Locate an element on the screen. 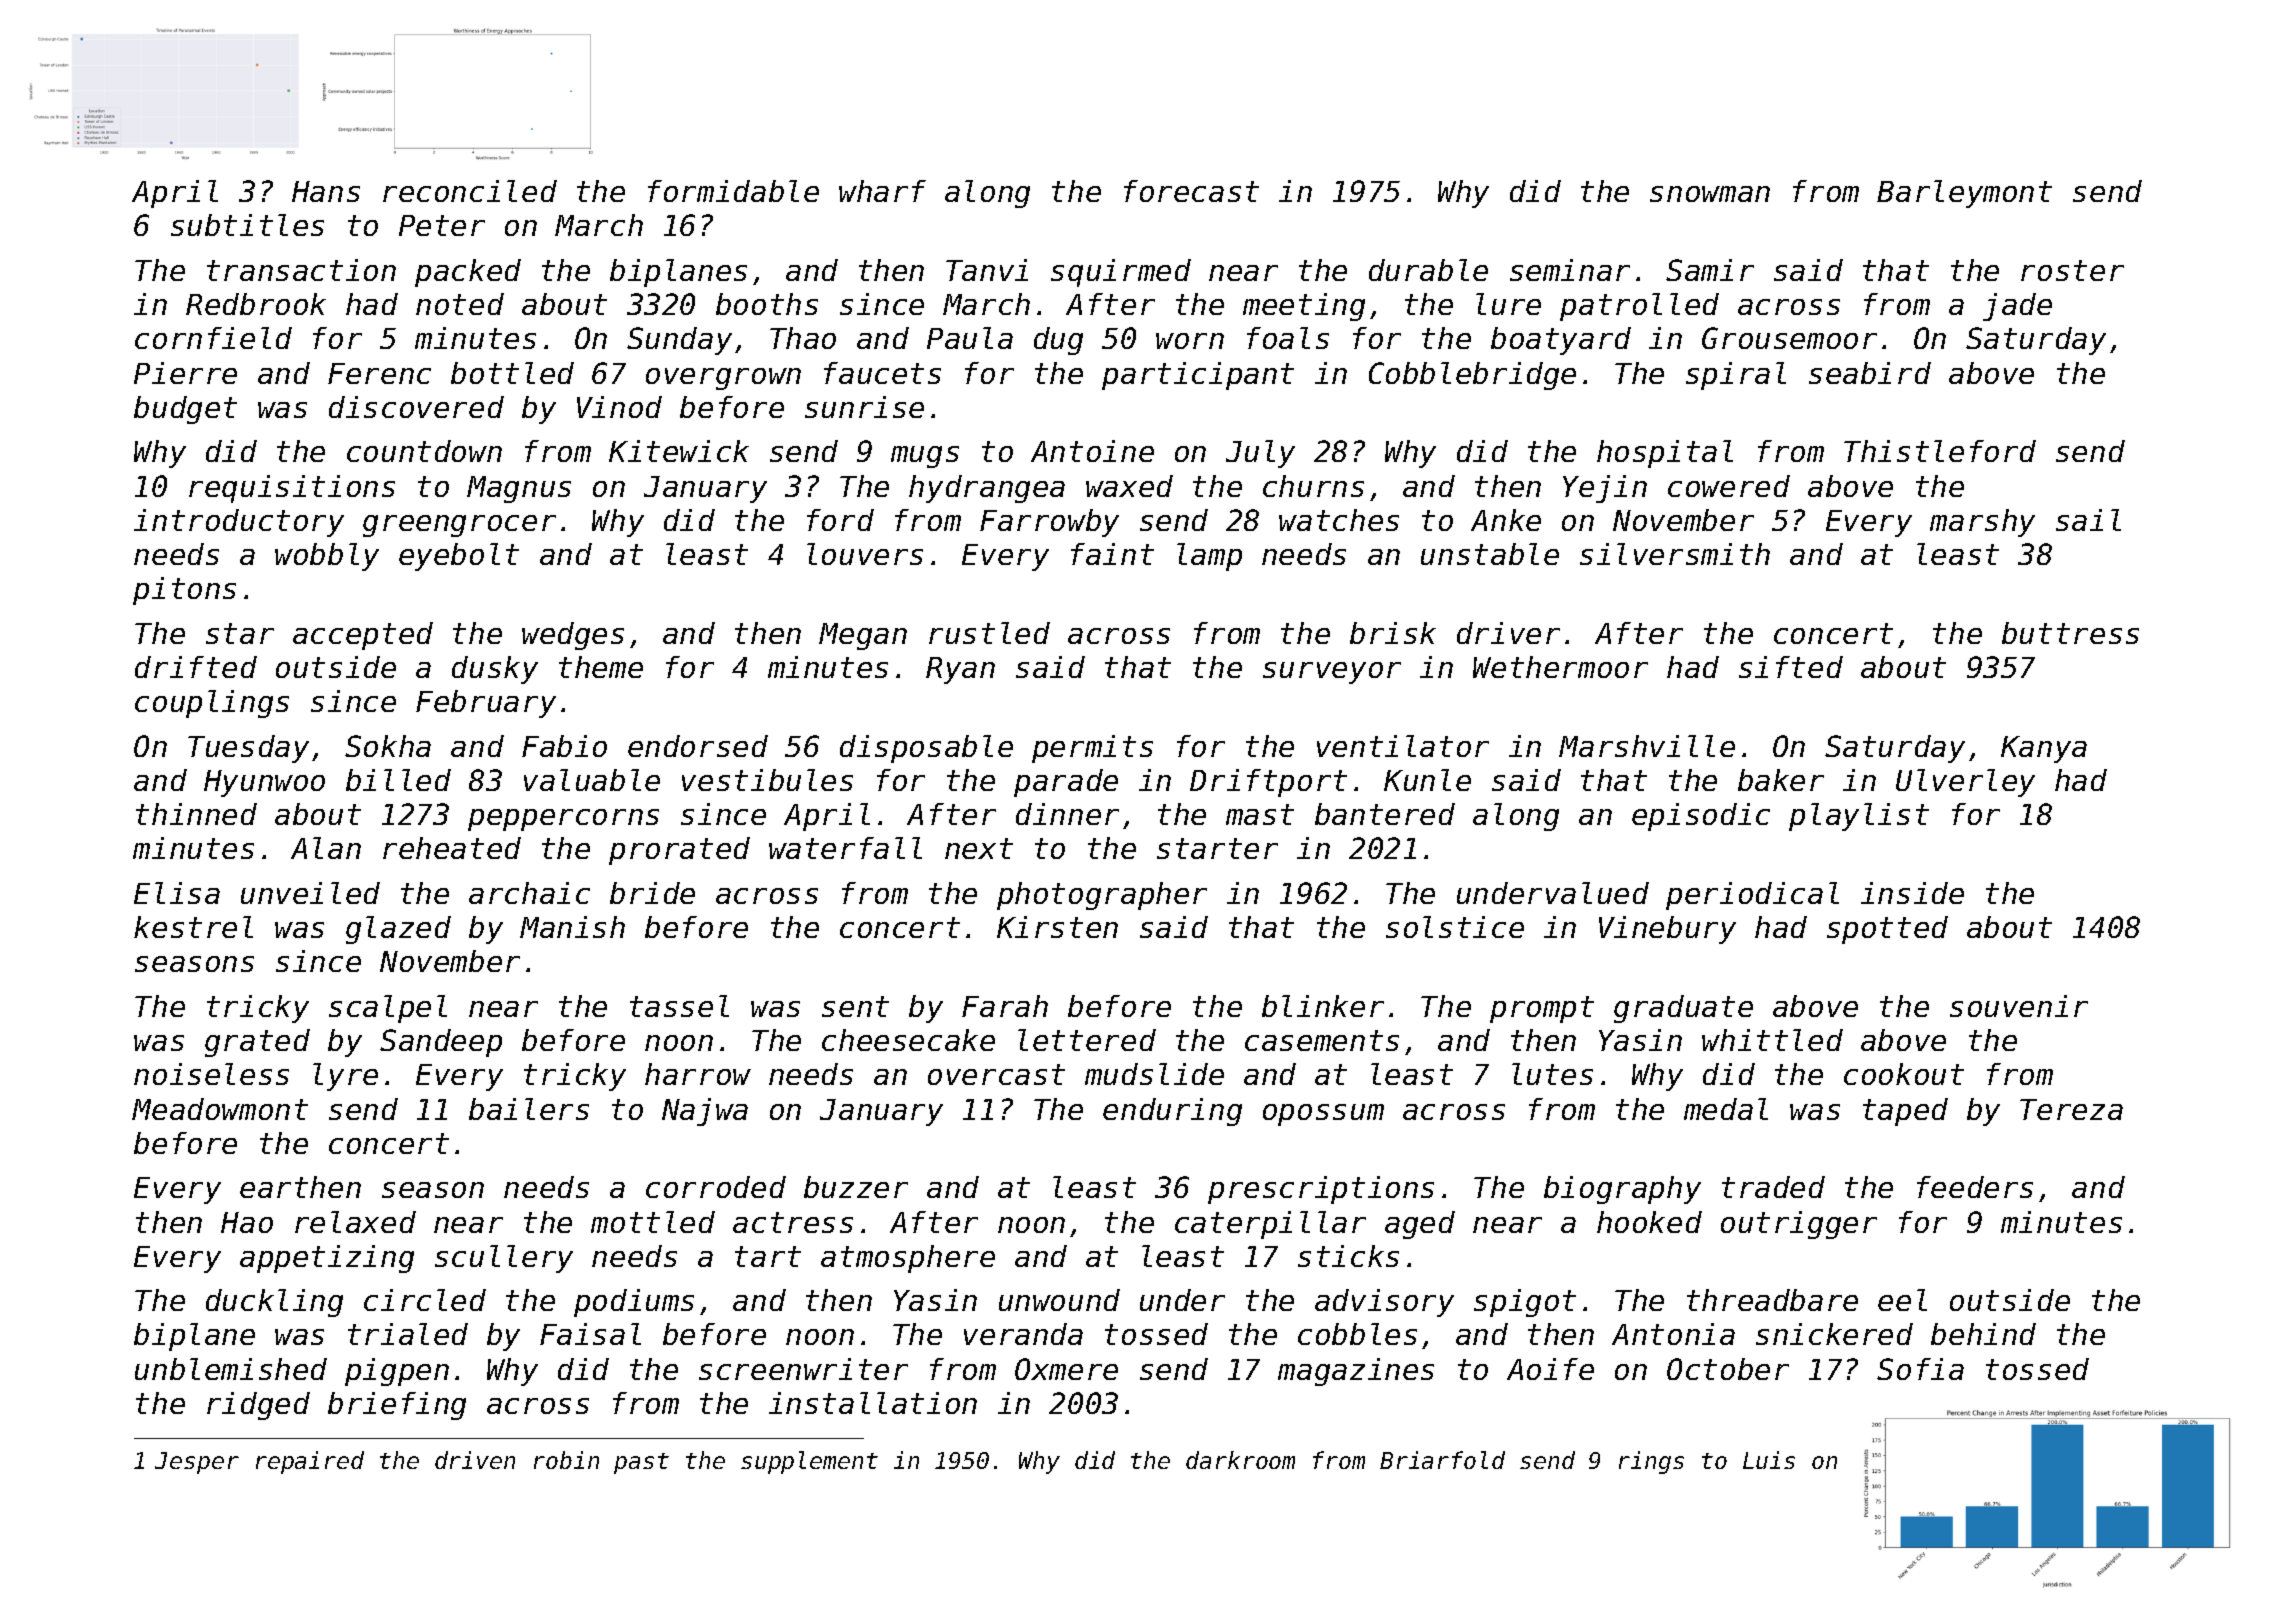 The height and width of the screenshot is (1620, 2292). Redbrook is located at coordinates (256, 304).
